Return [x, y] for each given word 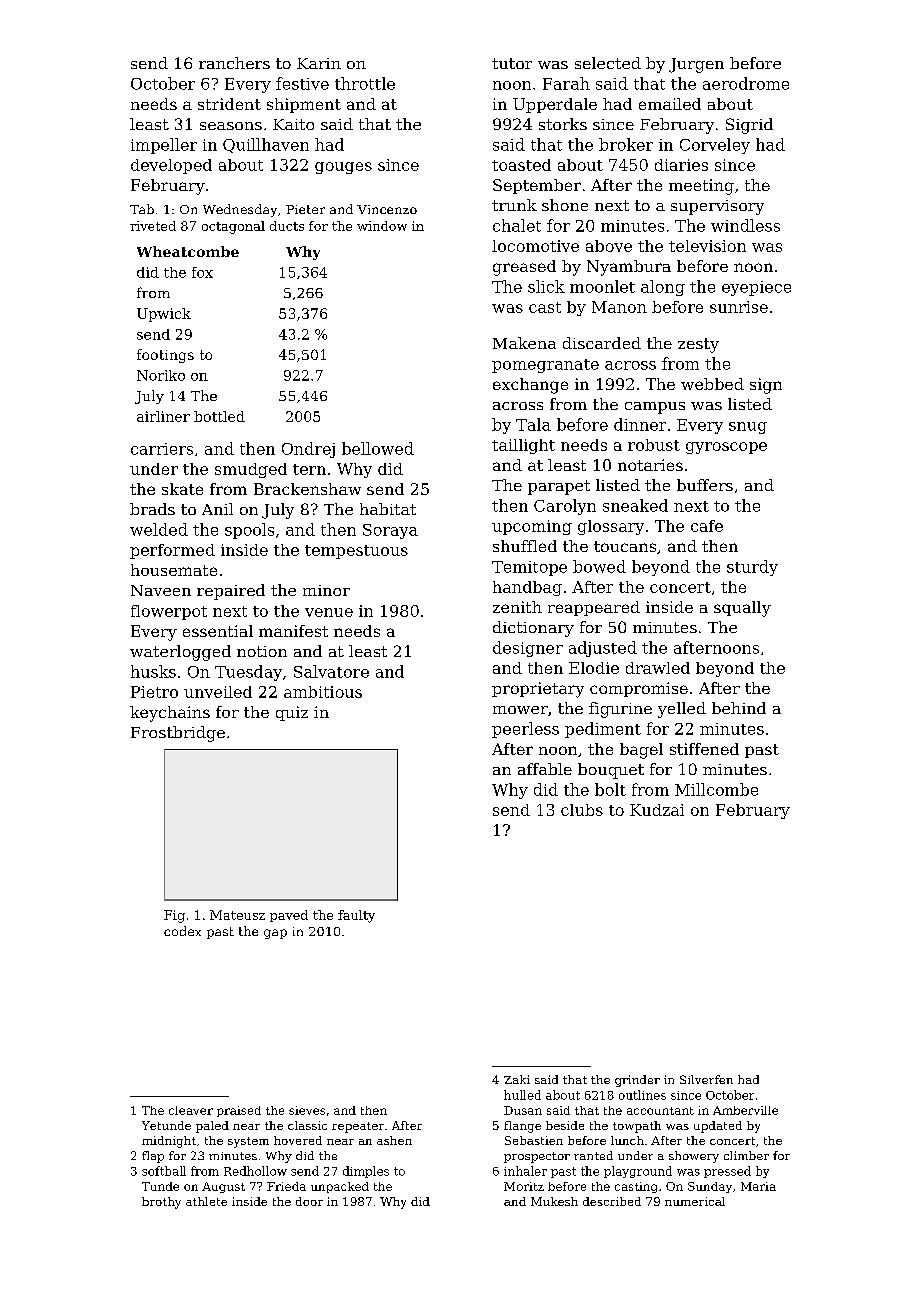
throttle [365, 83]
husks [153, 671]
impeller [164, 146]
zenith [517, 607]
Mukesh [554, 1201]
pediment [603, 730]
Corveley [715, 146]
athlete [206, 1201]
